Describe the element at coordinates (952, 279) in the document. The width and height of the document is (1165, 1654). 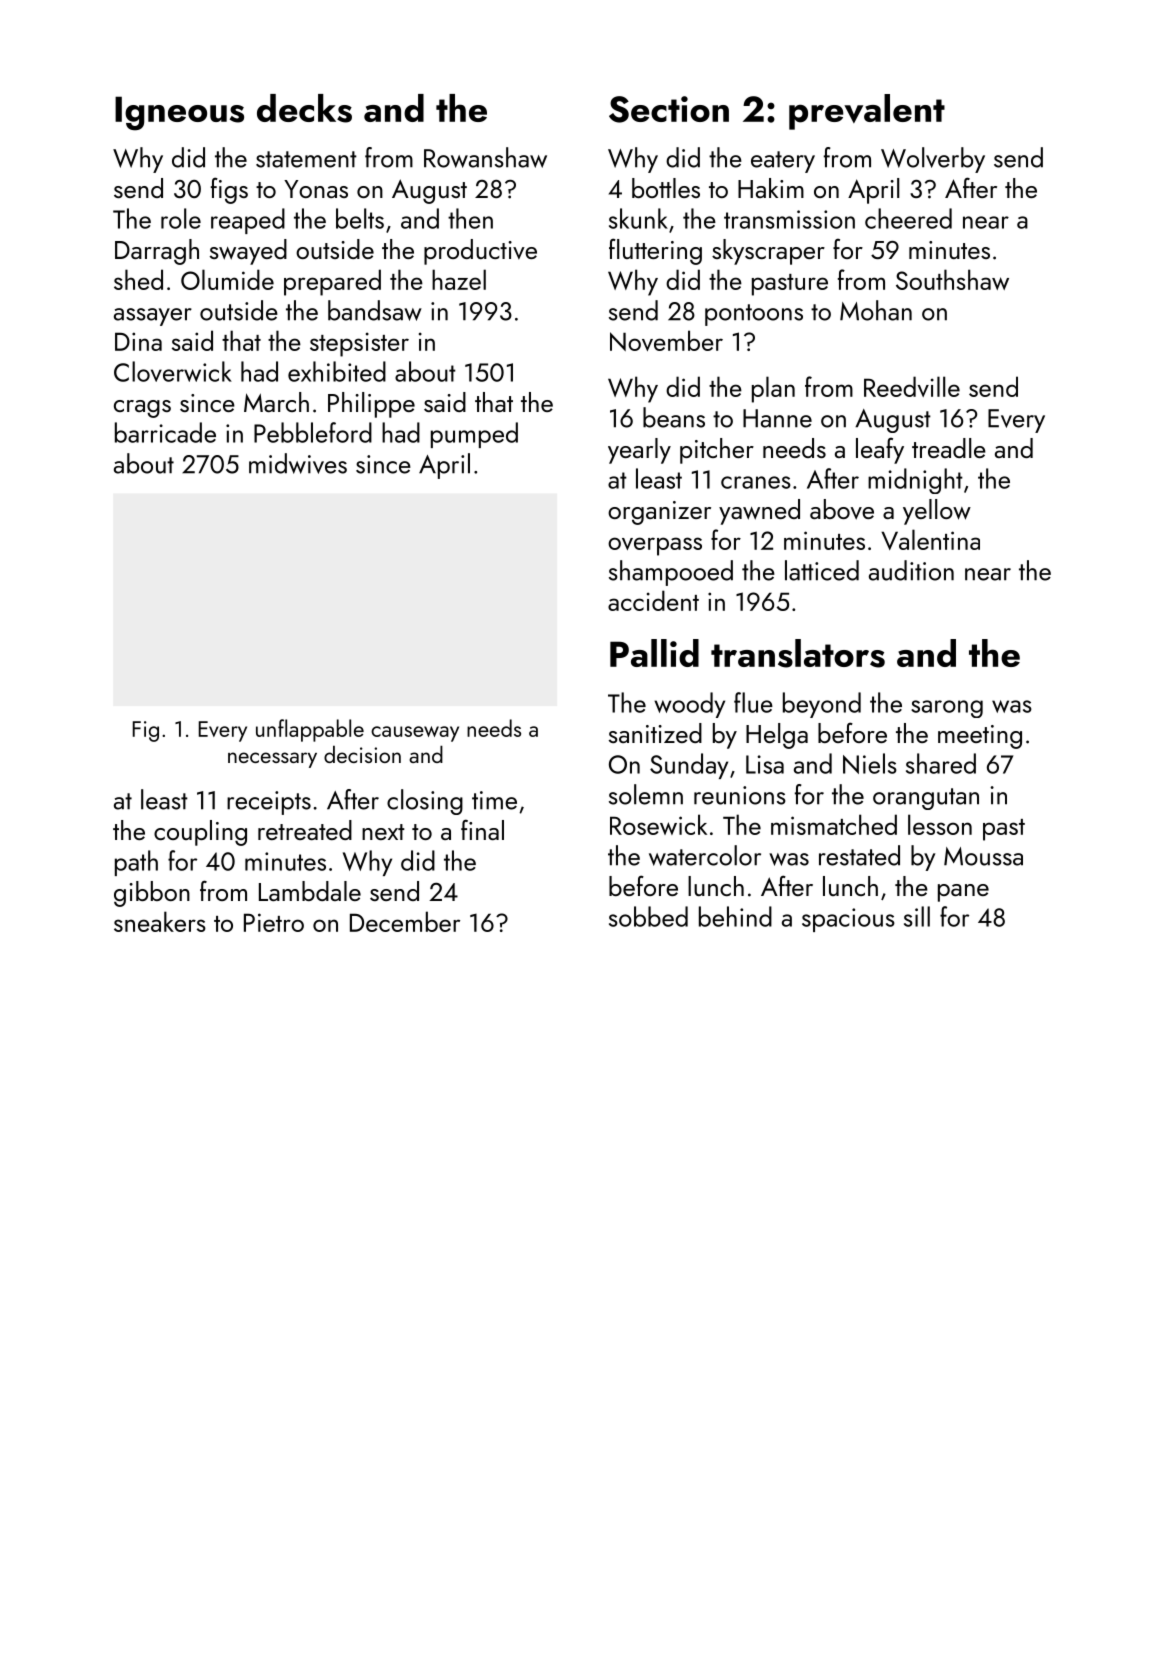
I see `Southshaw` at that location.
